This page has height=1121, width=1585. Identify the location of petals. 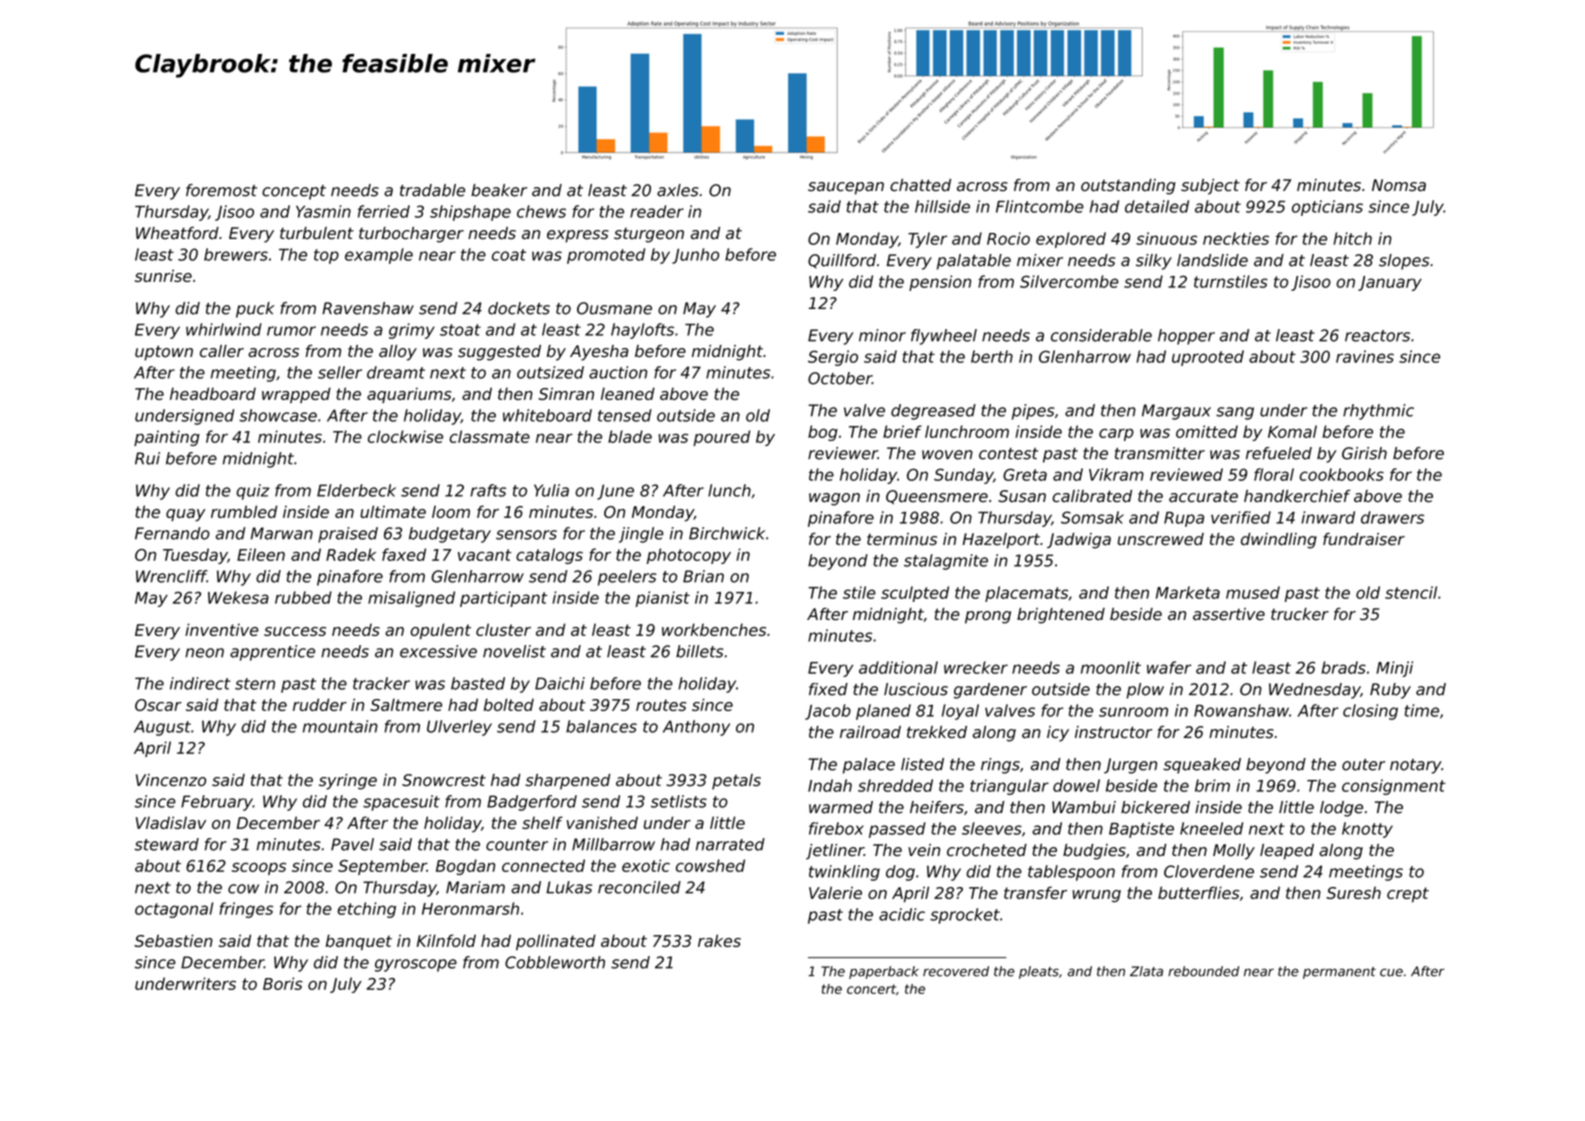
(736, 782).
